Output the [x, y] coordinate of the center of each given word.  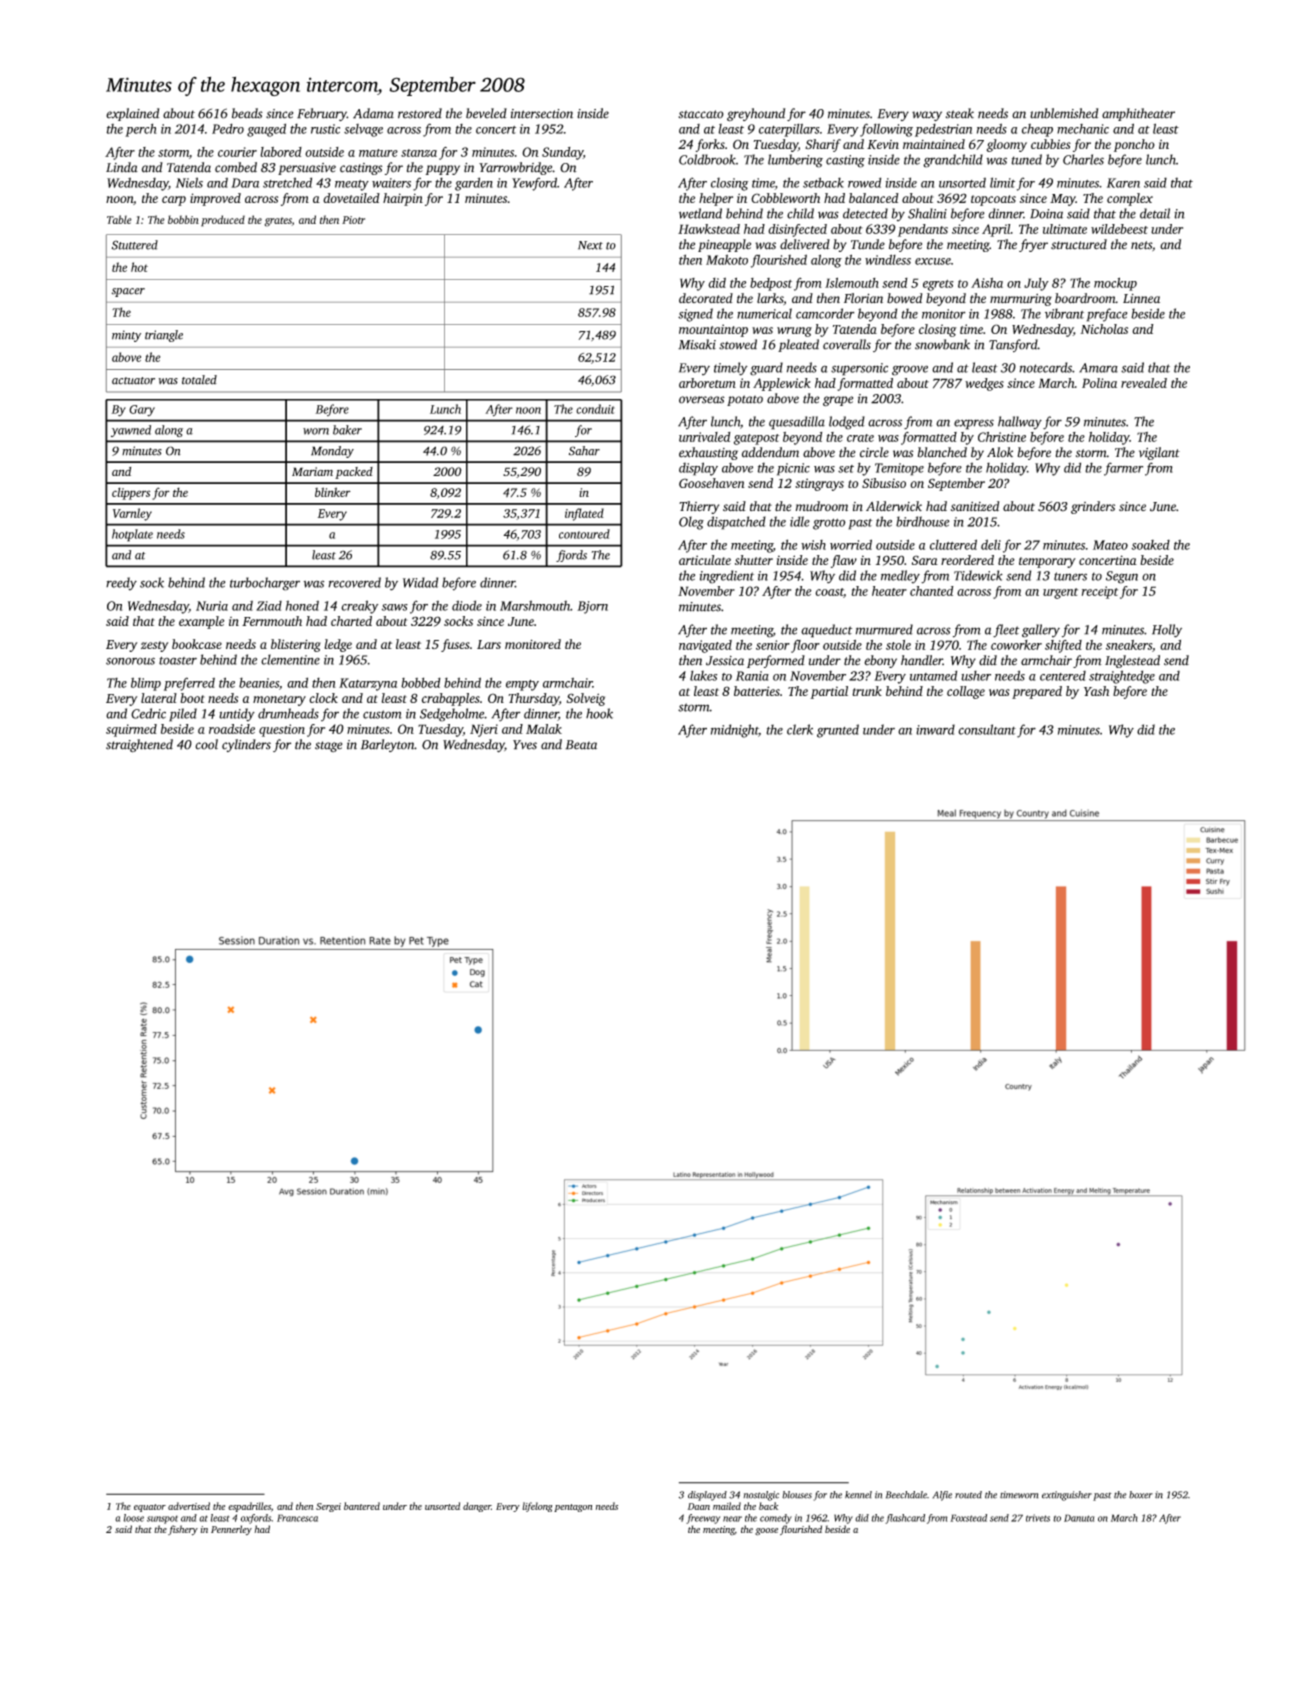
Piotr [353, 220]
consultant [987, 729]
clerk [800, 729]
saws [395, 607]
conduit [595, 409]
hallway [1020, 423]
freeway [703, 1519]
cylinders [246, 745]
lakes [703, 675]
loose [133, 1518]
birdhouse [922, 521]
